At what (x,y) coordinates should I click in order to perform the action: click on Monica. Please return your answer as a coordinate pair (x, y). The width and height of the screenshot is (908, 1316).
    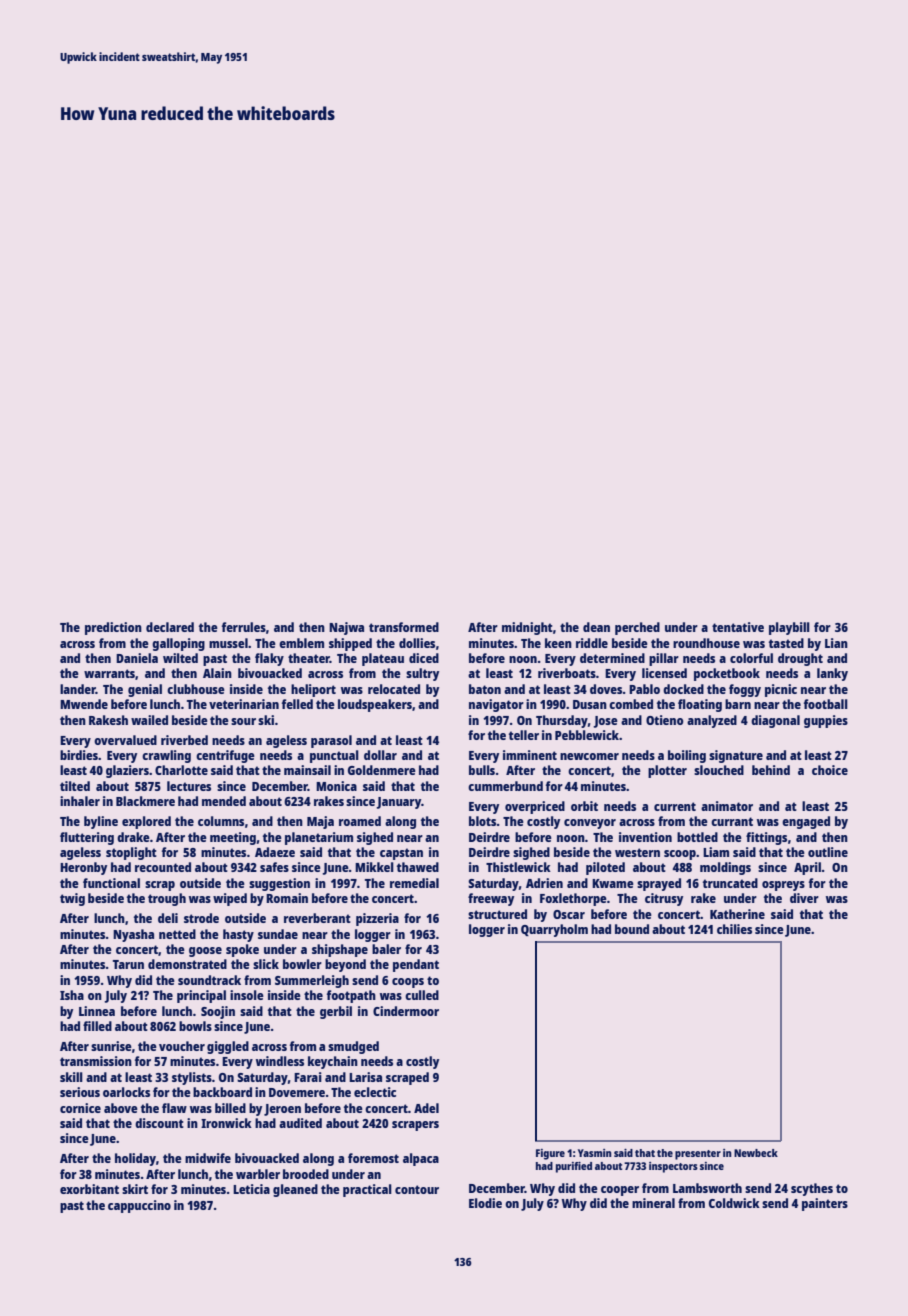
    Looking at the image, I should click on (336, 786).
